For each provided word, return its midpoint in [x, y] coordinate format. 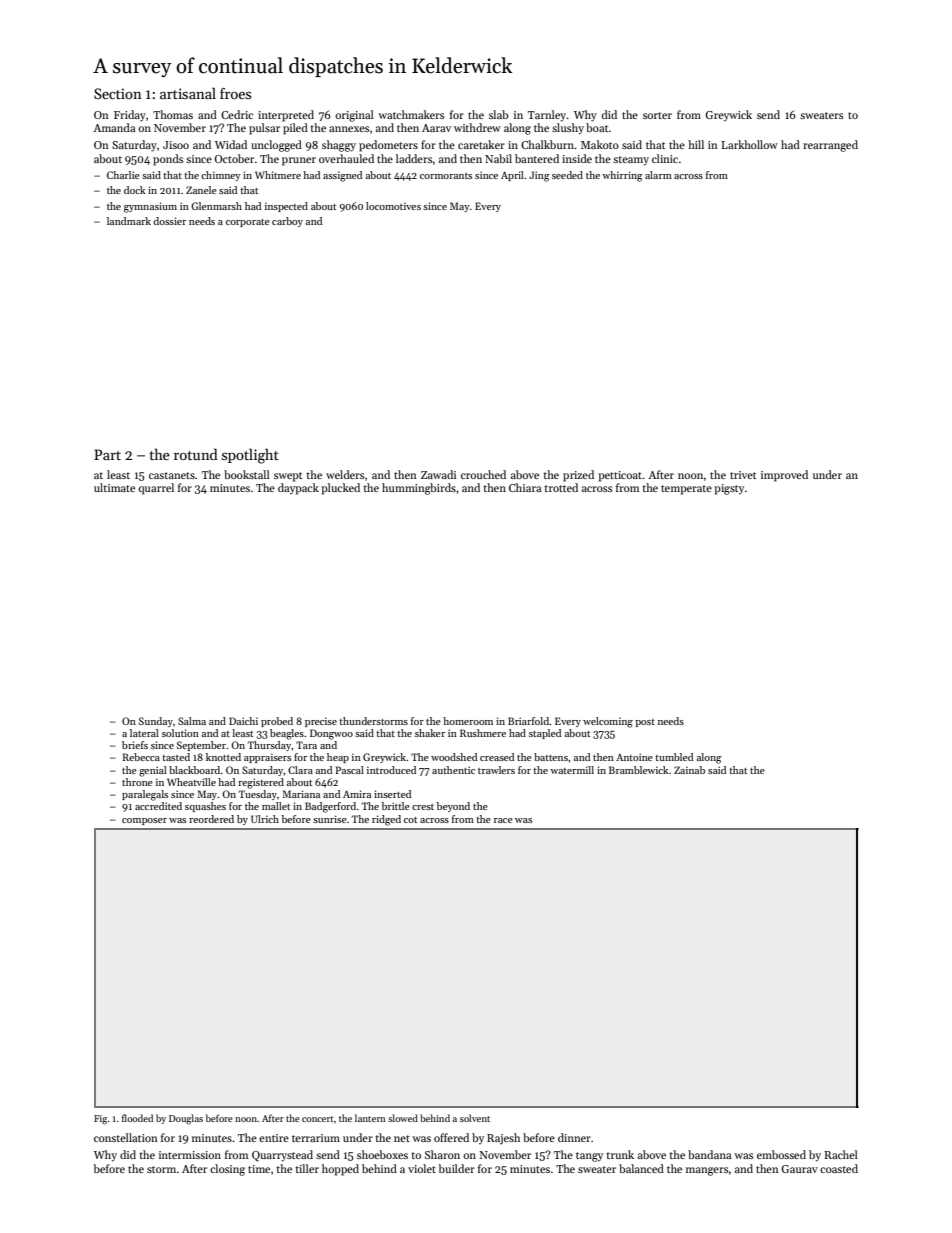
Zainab [689, 770]
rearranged [830, 146]
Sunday [156, 722]
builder [456, 1168]
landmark [129, 221]
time [259, 1169]
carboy [287, 222]
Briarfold [529, 721]
